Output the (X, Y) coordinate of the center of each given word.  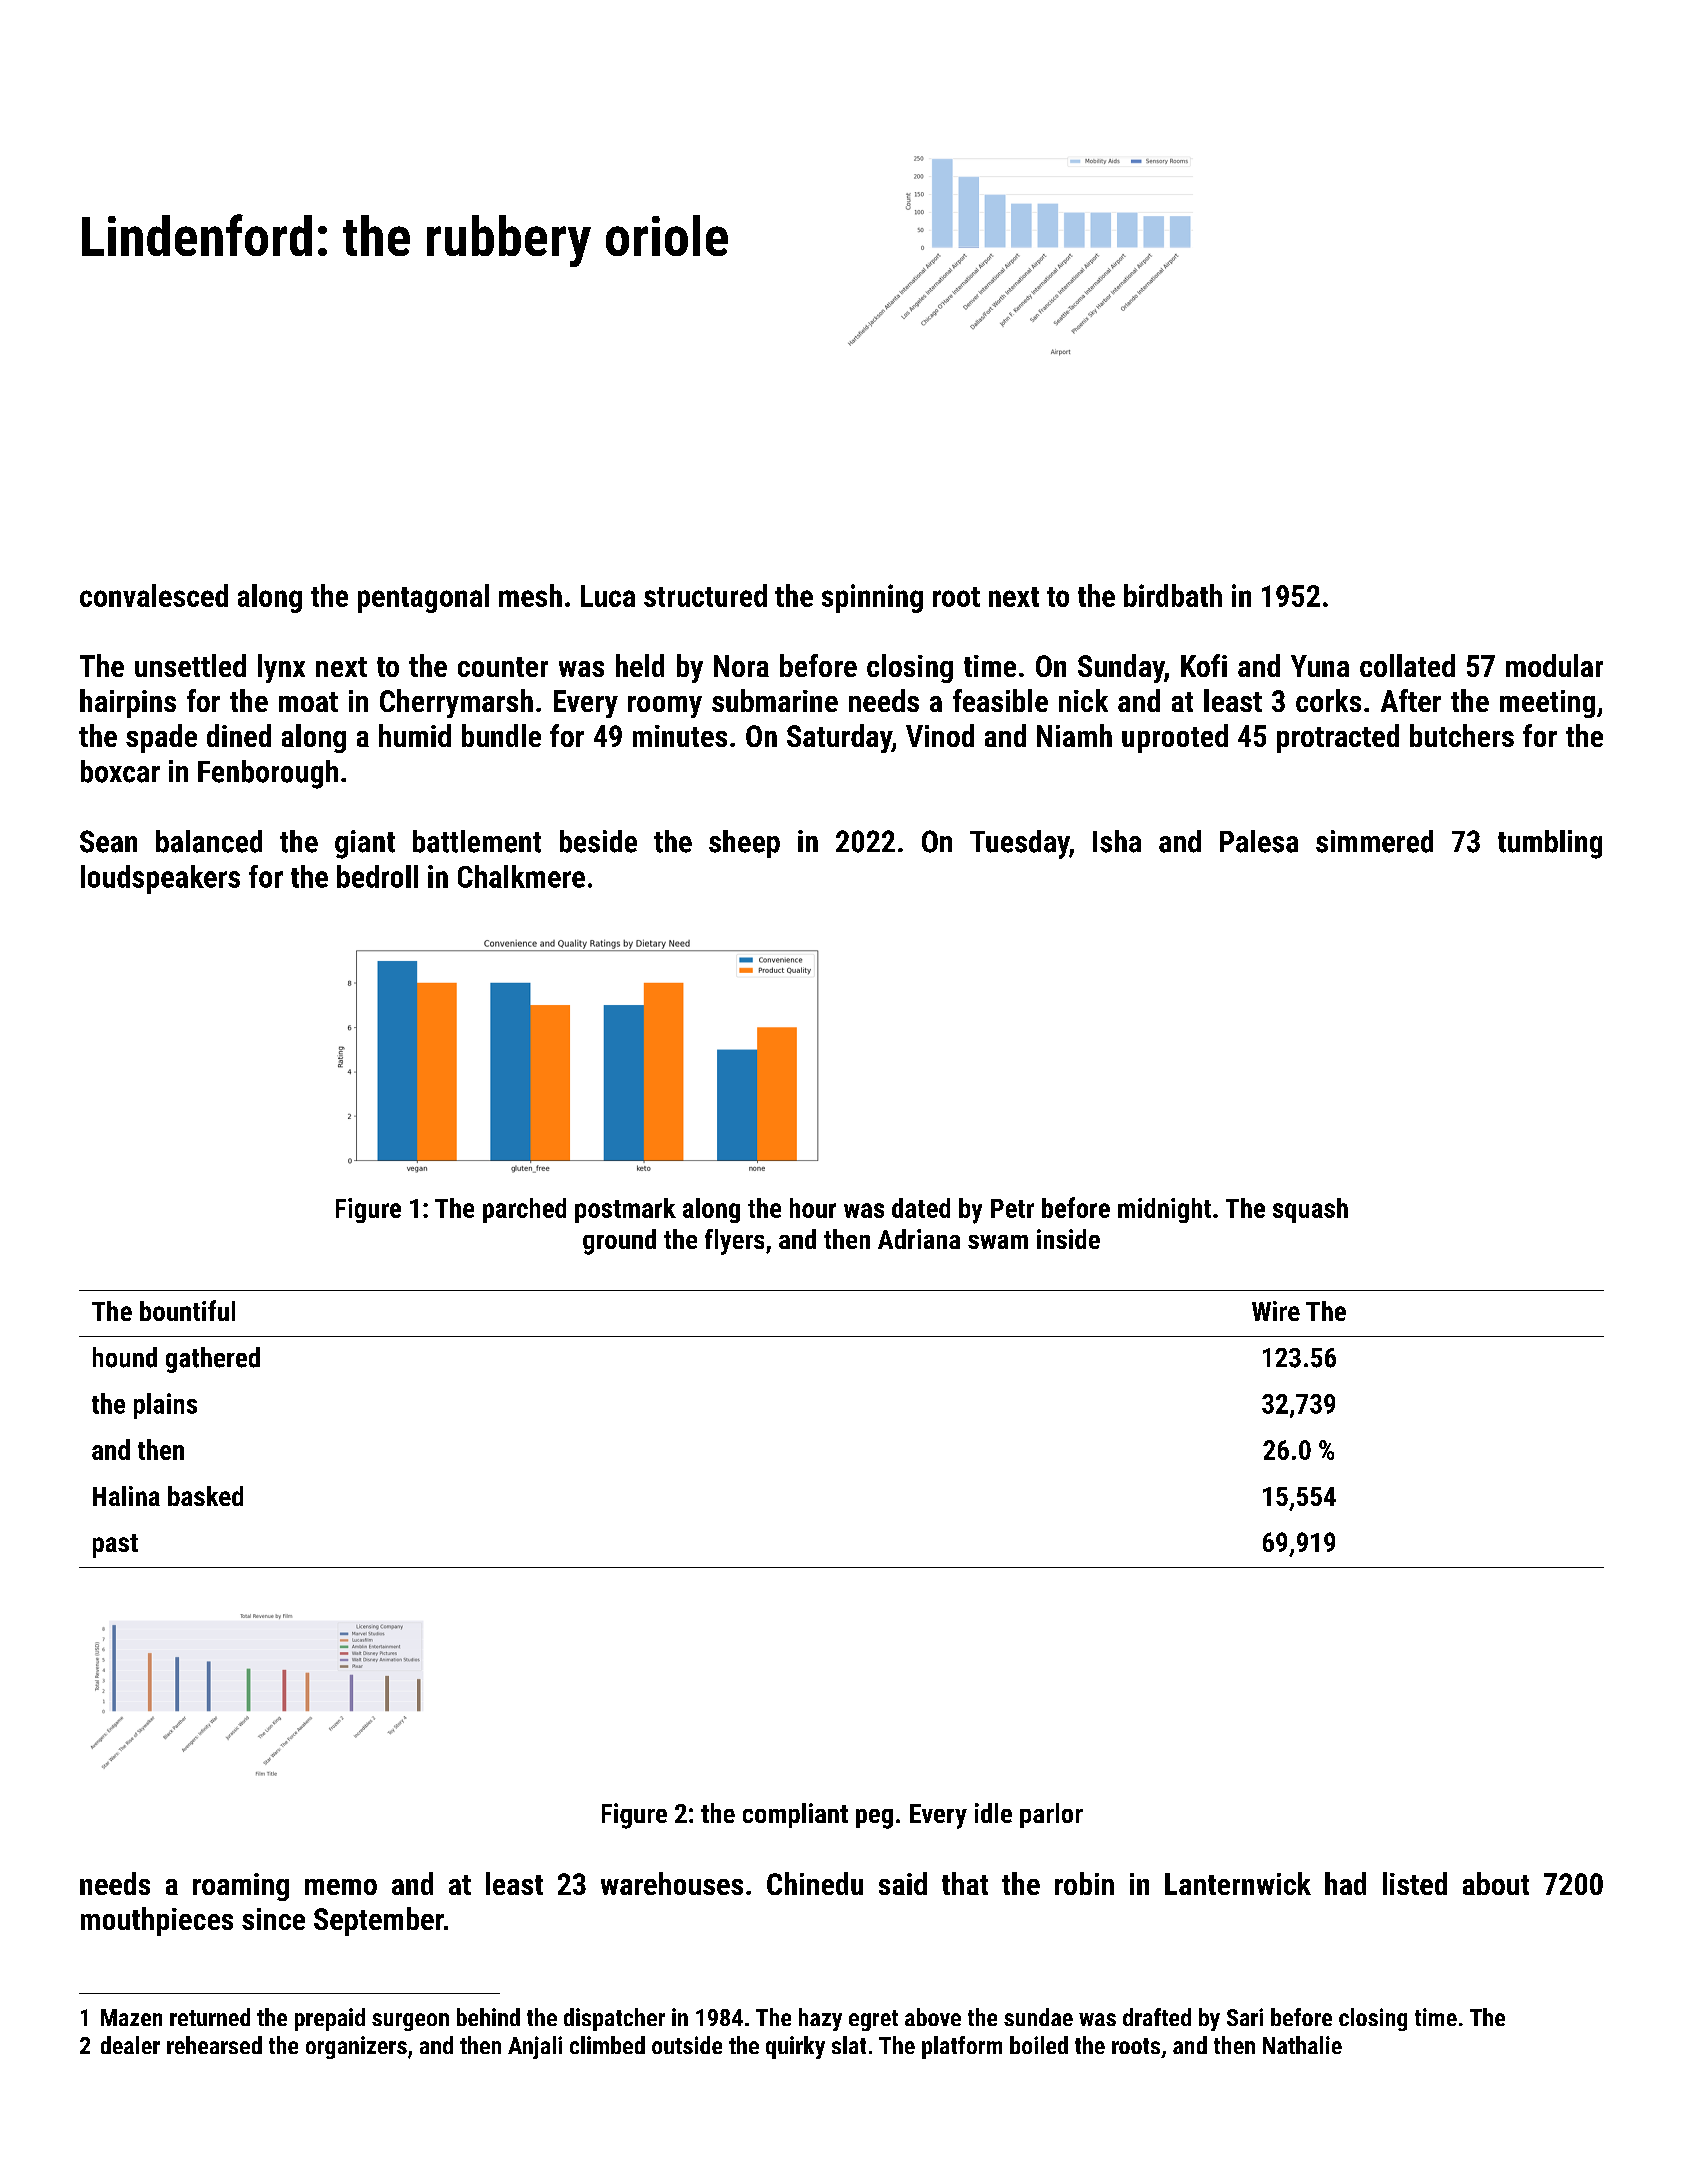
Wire (1276, 1311)
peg (874, 1819)
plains (165, 1406)
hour (813, 1208)
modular (1554, 665)
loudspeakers (160, 879)
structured (705, 595)
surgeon (410, 2022)
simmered (1374, 841)
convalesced (154, 595)
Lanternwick (1238, 1883)
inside (1068, 1239)
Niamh (1074, 735)
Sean (108, 841)
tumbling (1550, 844)
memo (341, 1887)
